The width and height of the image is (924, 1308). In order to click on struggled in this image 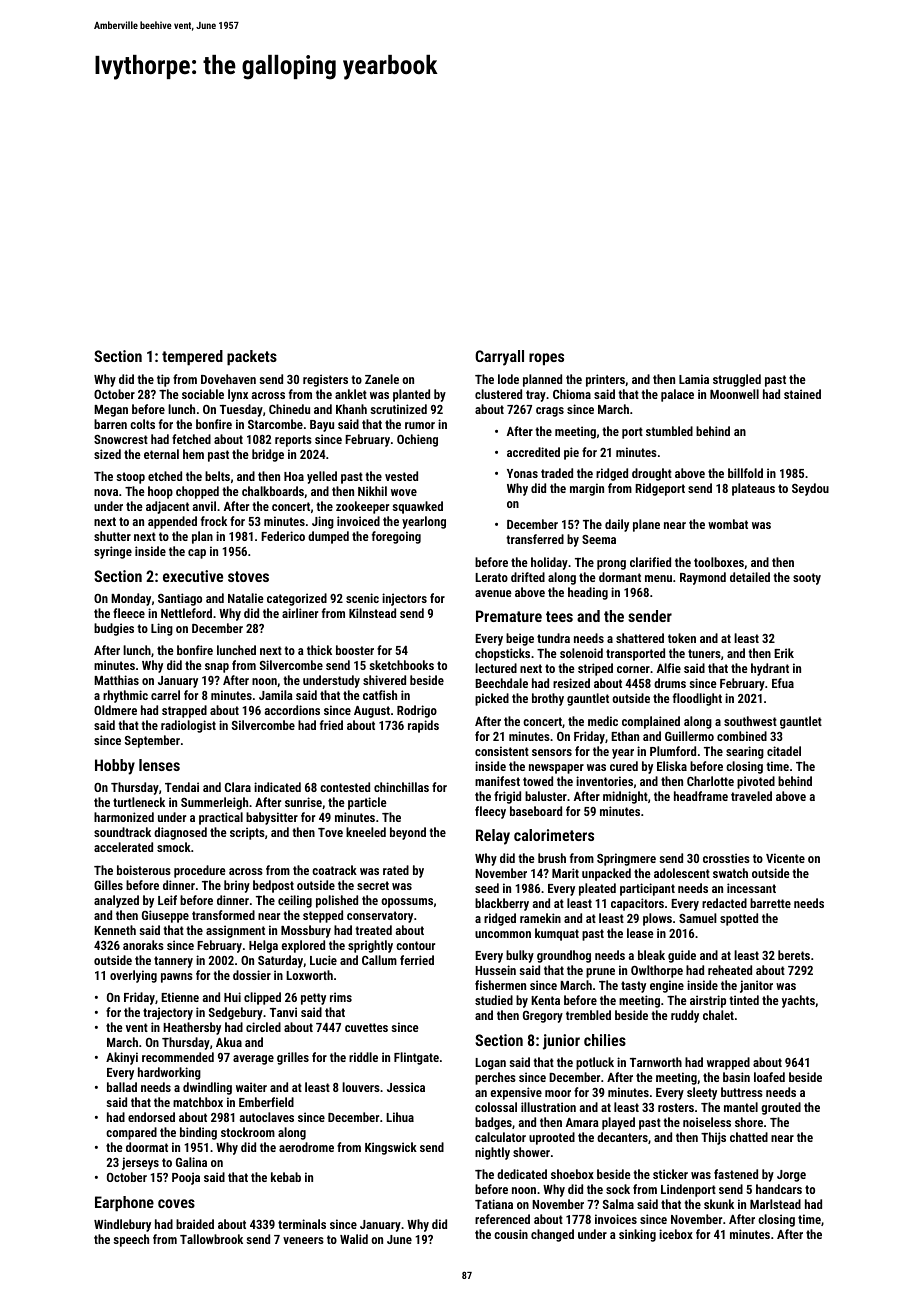, I will do `click(737, 380)`.
